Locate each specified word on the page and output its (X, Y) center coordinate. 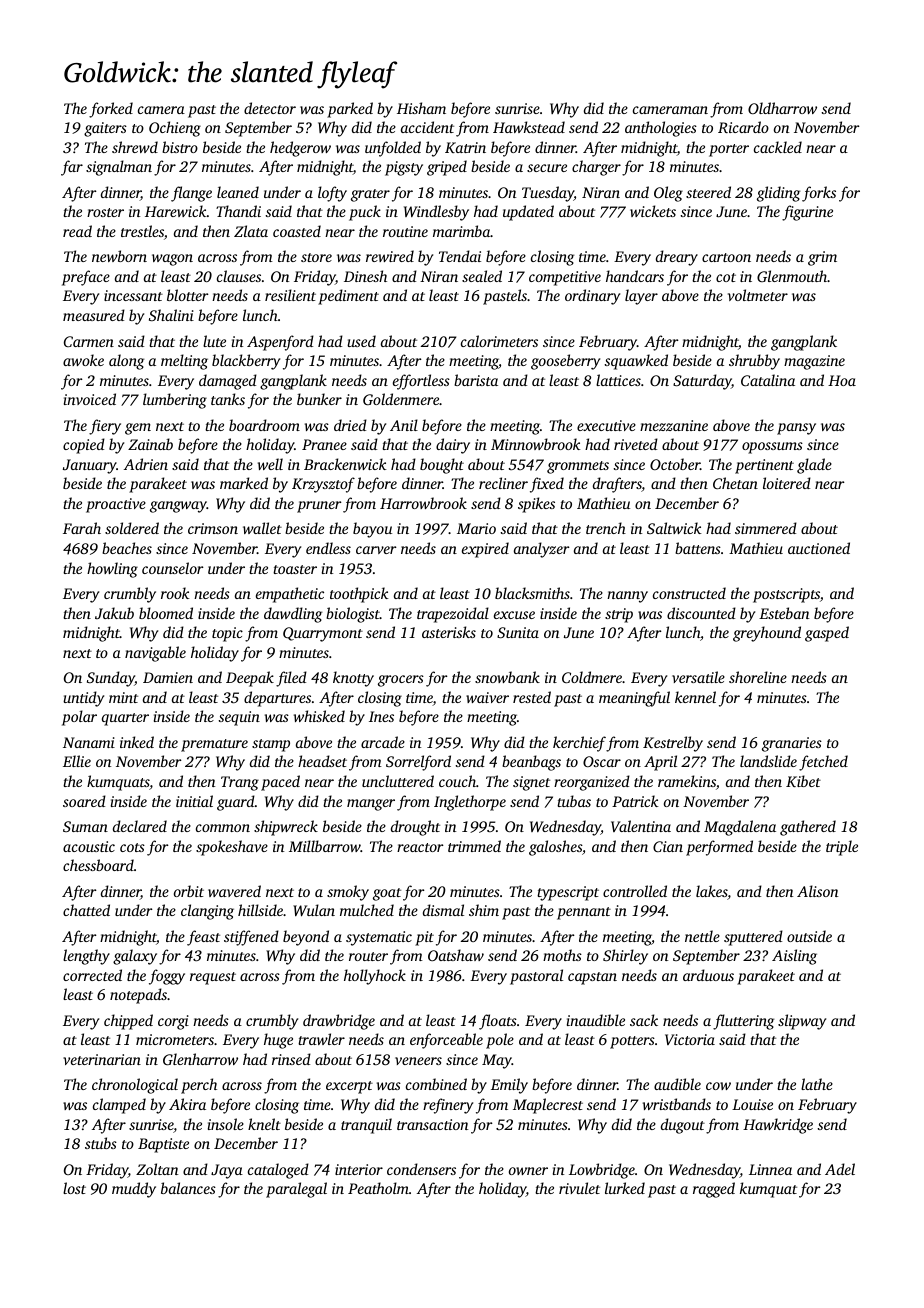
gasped (827, 634)
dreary (677, 258)
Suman (85, 826)
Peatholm (378, 1188)
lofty (332, 194)
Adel (840, 1169)
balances (188, 1188)
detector (270, 108)
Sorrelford (418, 763)
